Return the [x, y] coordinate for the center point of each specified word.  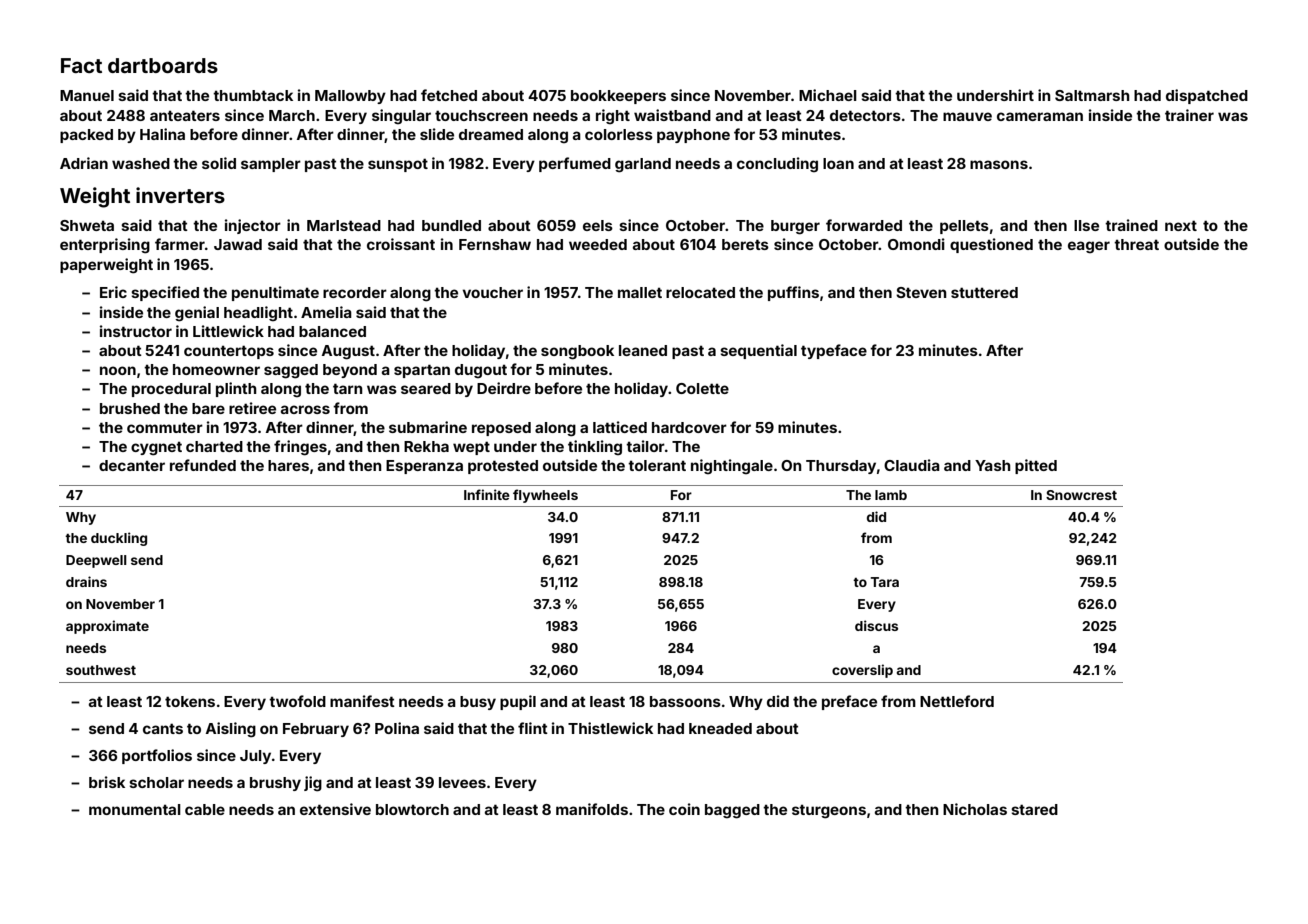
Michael [828, 95]
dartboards [163, 65]
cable [205, 809]
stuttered [984, 292]
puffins [793, 293]
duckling [119, 539]
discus [876, 625]
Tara [885, 582]
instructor [136, 331]
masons [999, 164]
